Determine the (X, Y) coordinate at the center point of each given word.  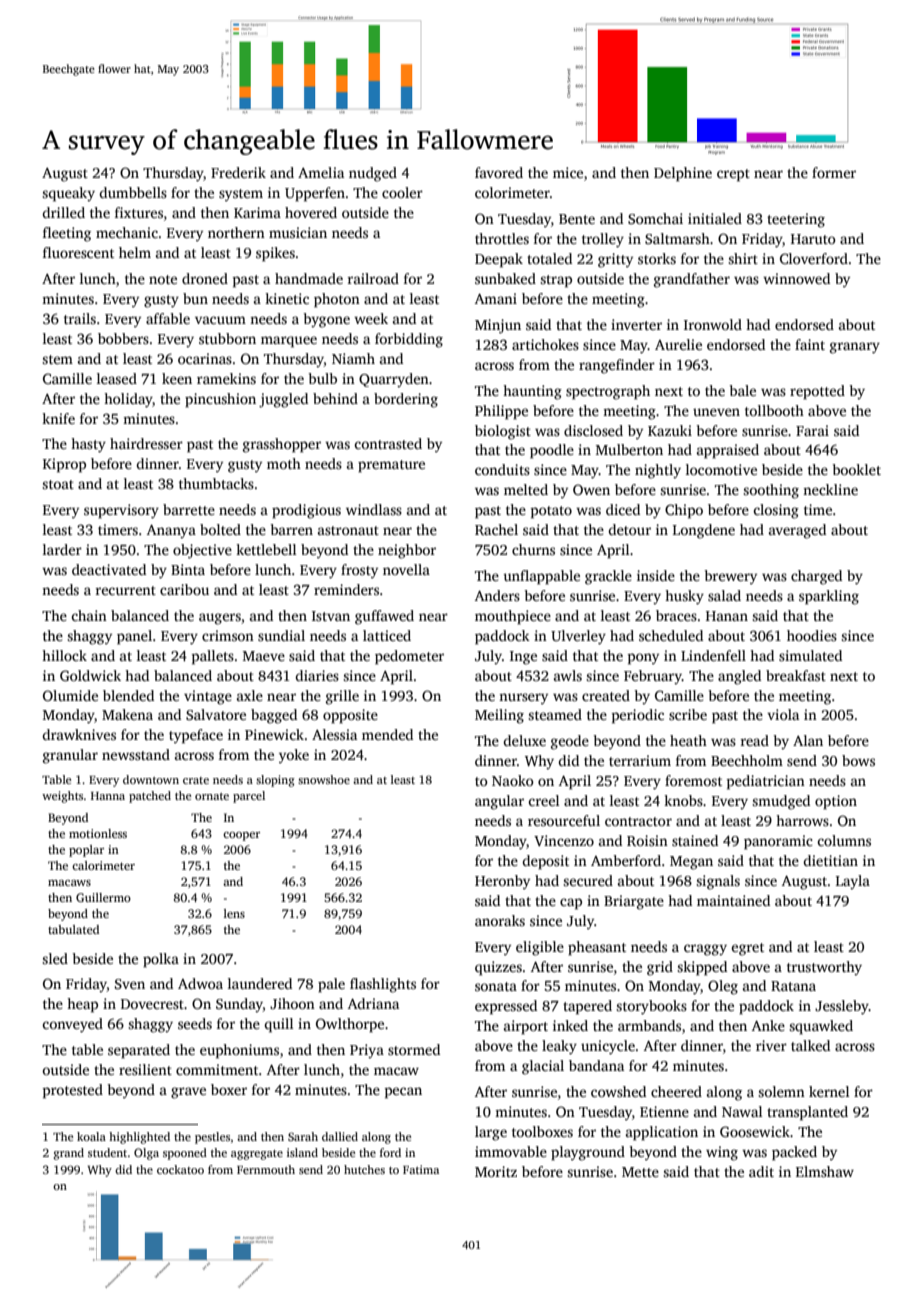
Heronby (502, 882)
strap (556, 281)
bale (742, 390)
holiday (128, 400)
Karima (257, 212)
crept (733, 175)
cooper (241, 836)
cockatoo (180, 1169)
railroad (373, 278)
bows (858, 760)
